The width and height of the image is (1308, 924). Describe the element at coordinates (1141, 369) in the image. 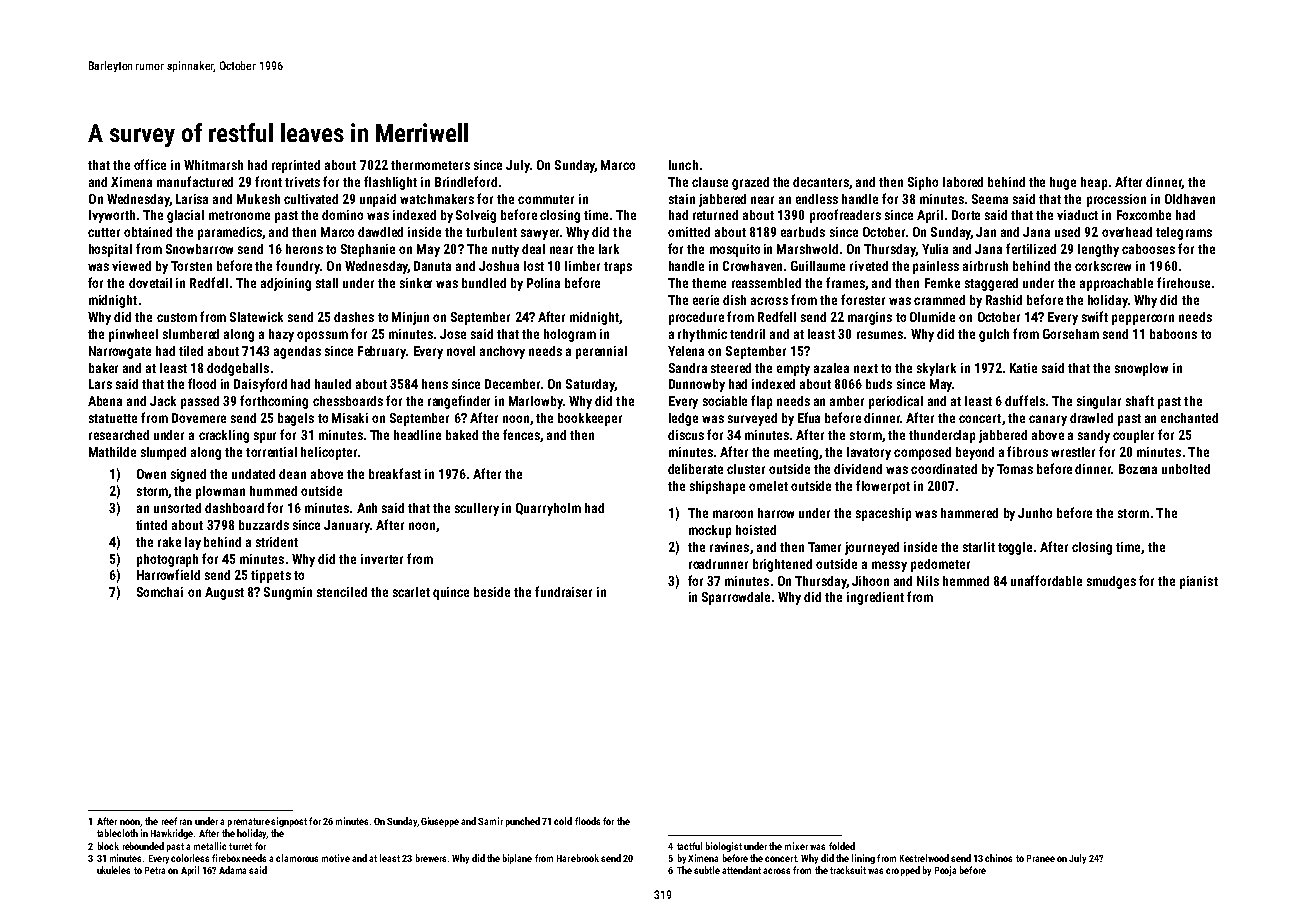

I see `snowplow` at that location.
